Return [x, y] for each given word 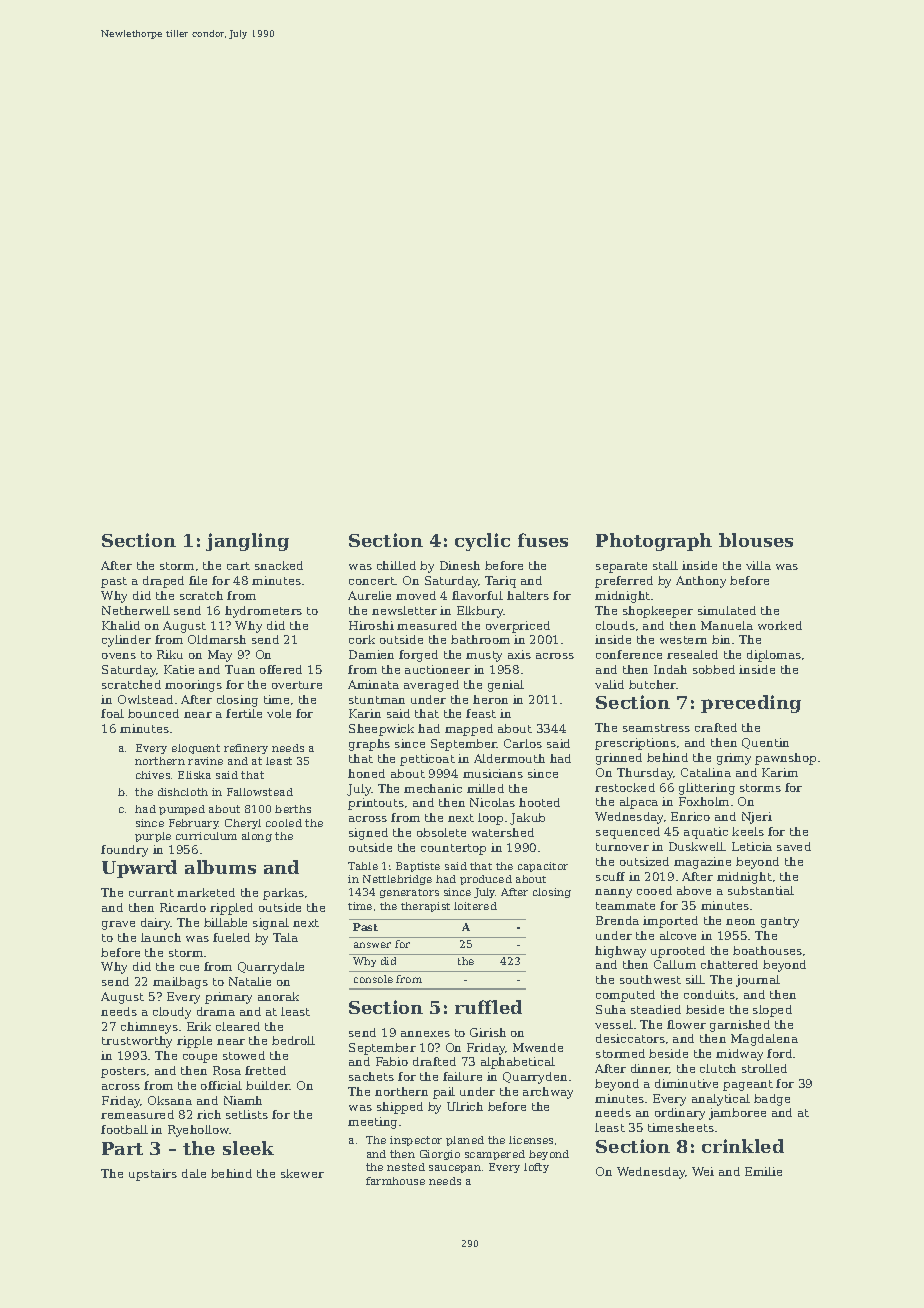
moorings [193, 686]
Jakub [527, 819]
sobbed [714, 669]
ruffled [488, 1007]
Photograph [654, 542]
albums [220, 867]
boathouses [767, 950]
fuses [543, 540]
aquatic [706, 833]
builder [268, 1085]
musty [484, 656]
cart [238, 566]
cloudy [172, 1013]
